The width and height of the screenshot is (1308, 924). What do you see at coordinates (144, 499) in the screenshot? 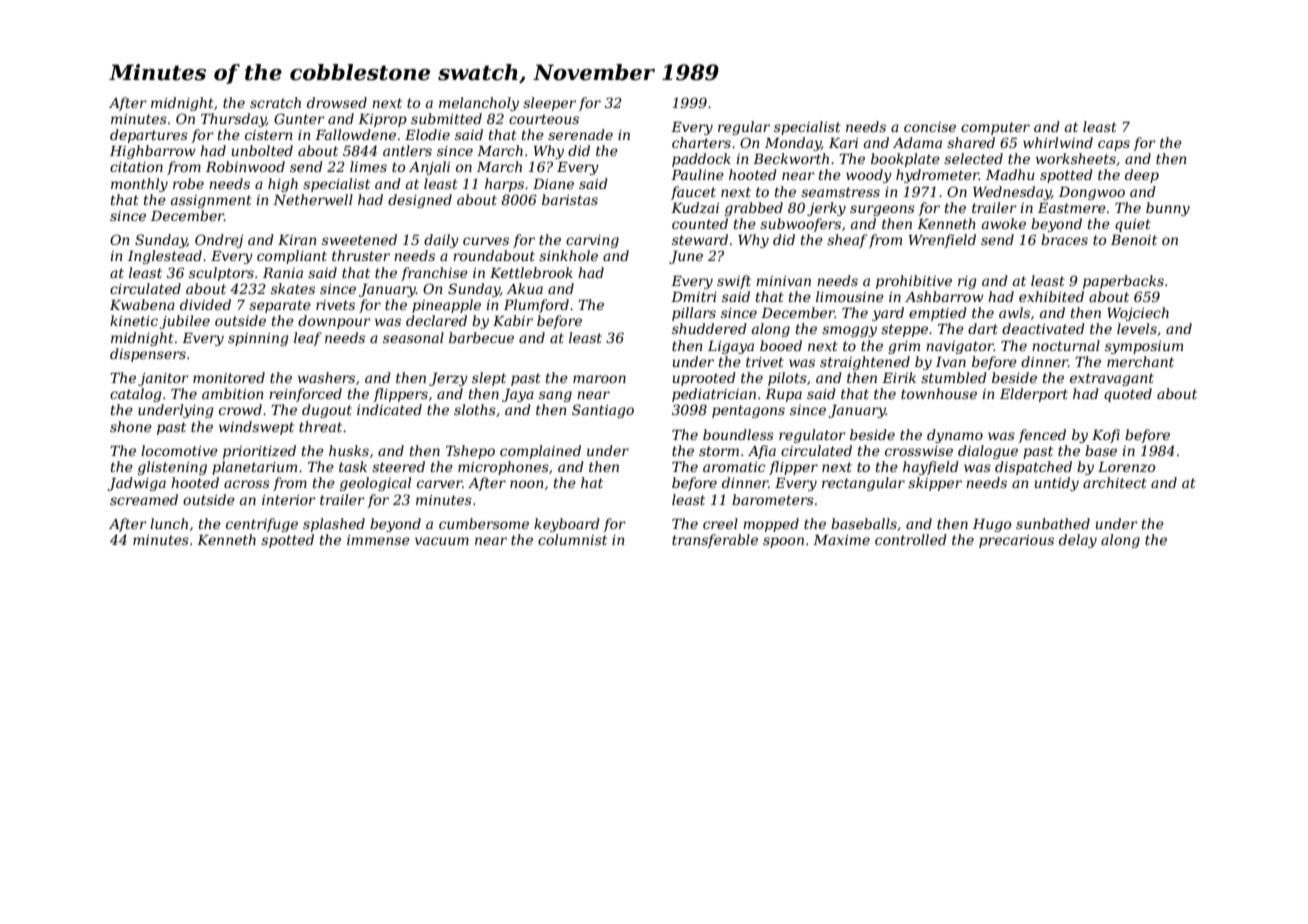
I see `screamed` at bounding box center [144, 499].
